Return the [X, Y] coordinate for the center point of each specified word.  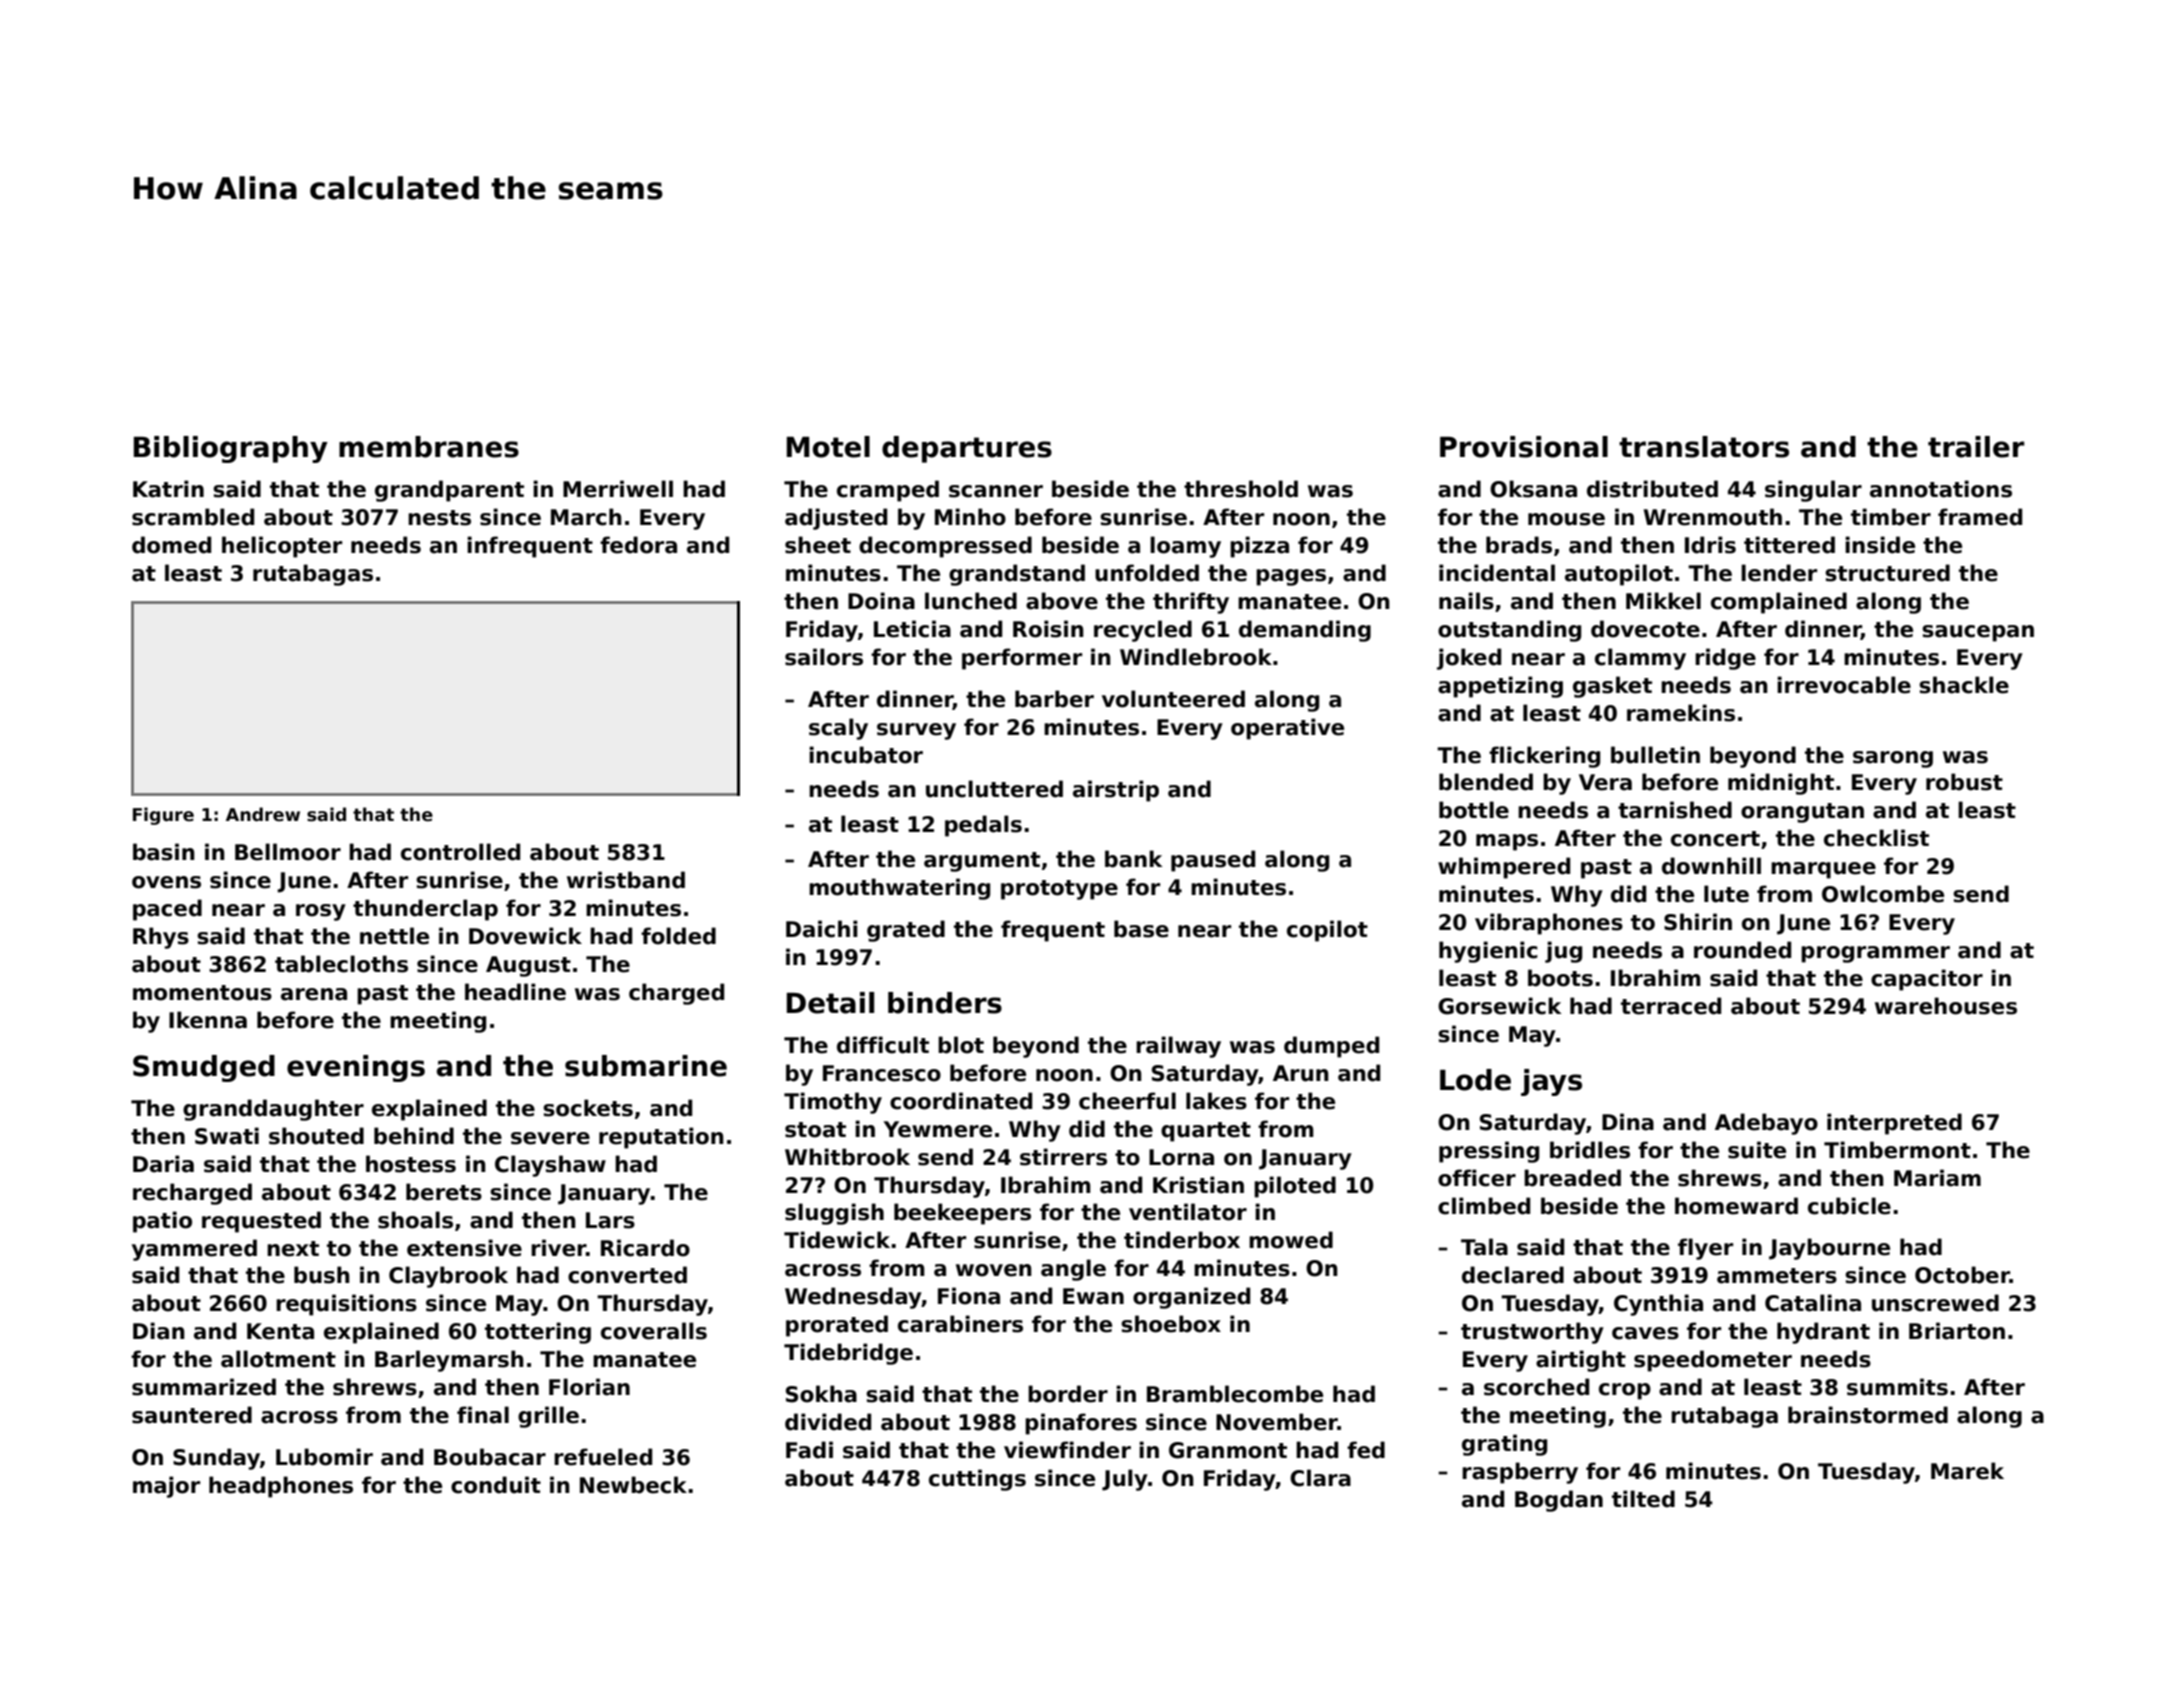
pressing [1489, 1152]
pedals [983, 826]
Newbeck [633, 1485]
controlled [460, 852]
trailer [1976, 447]
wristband [626, 880]
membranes [429, 447]
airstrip [1116, 791]
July [1125, 1480]
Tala [1484, 1247]
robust [1964, 782]
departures [967, 449]
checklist [1876, 838]
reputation [661, 1138]
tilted [1643, 1499]
